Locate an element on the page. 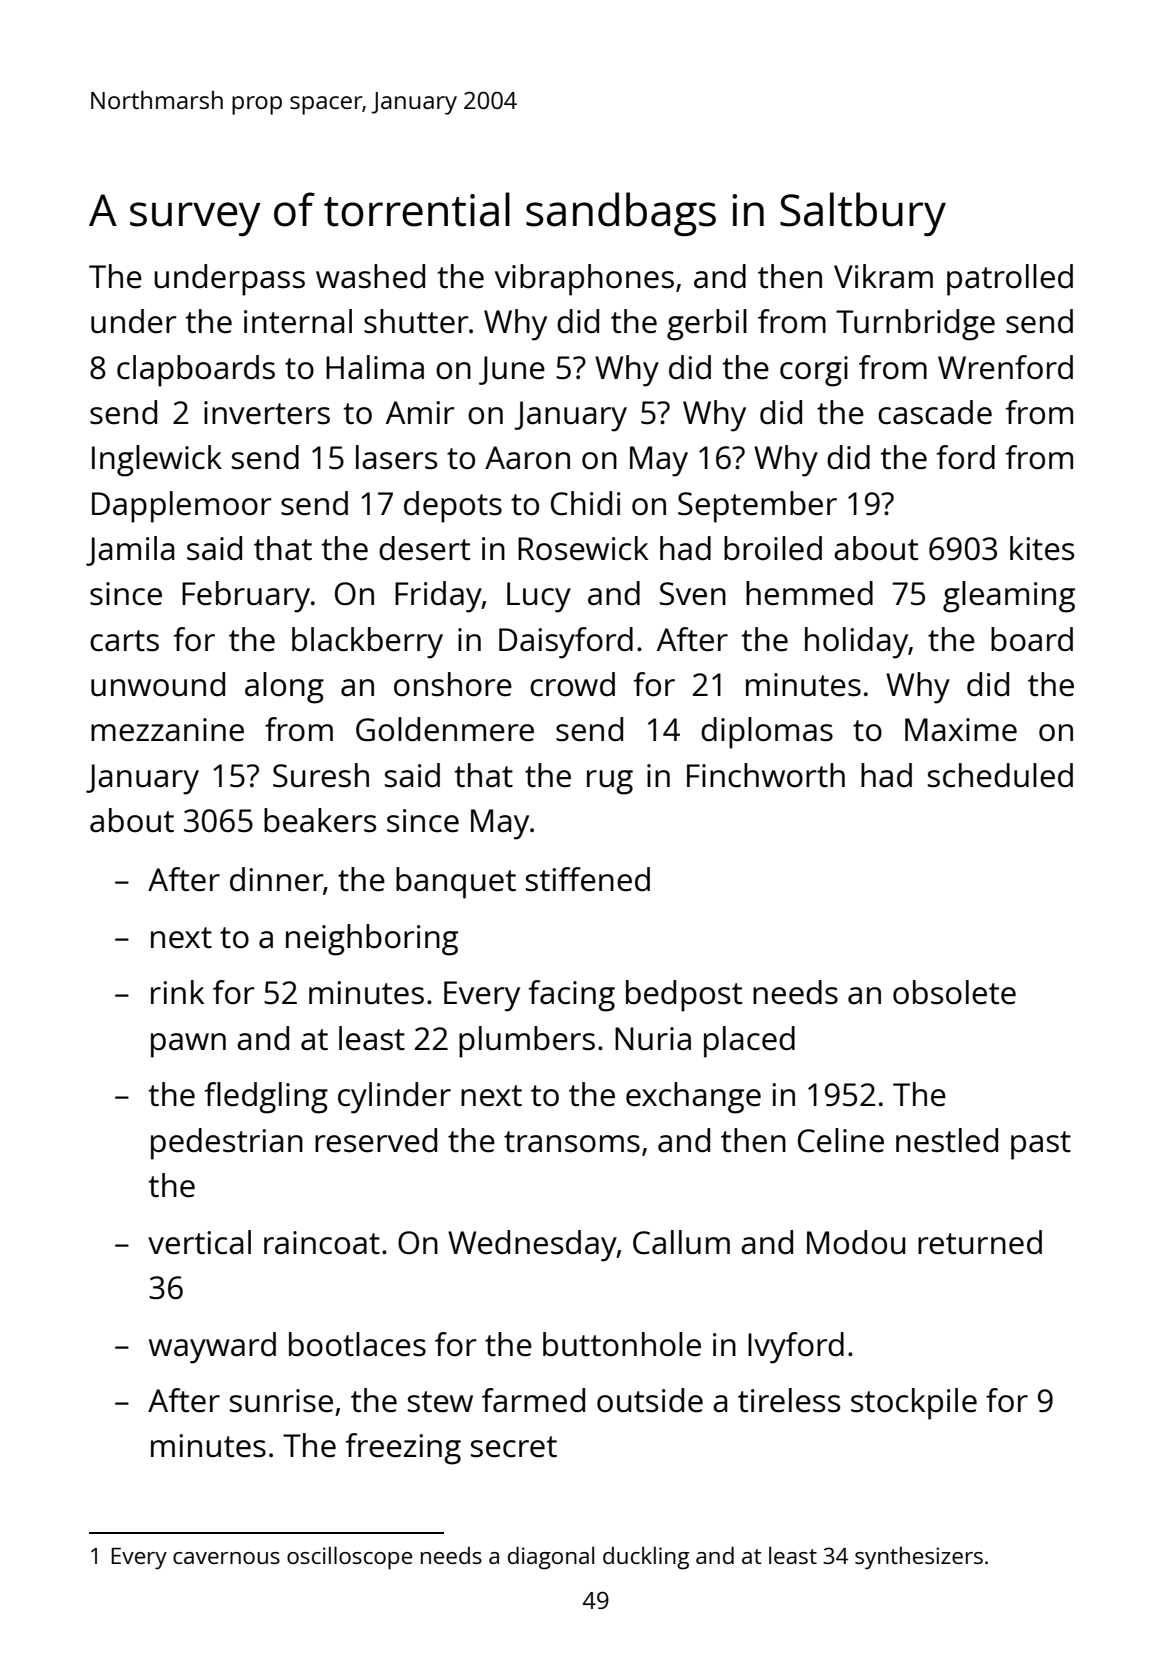 Image resolution: width=1165 pixels, height=1654 pixels. cavernous is located at coordinates (226, 1558).
